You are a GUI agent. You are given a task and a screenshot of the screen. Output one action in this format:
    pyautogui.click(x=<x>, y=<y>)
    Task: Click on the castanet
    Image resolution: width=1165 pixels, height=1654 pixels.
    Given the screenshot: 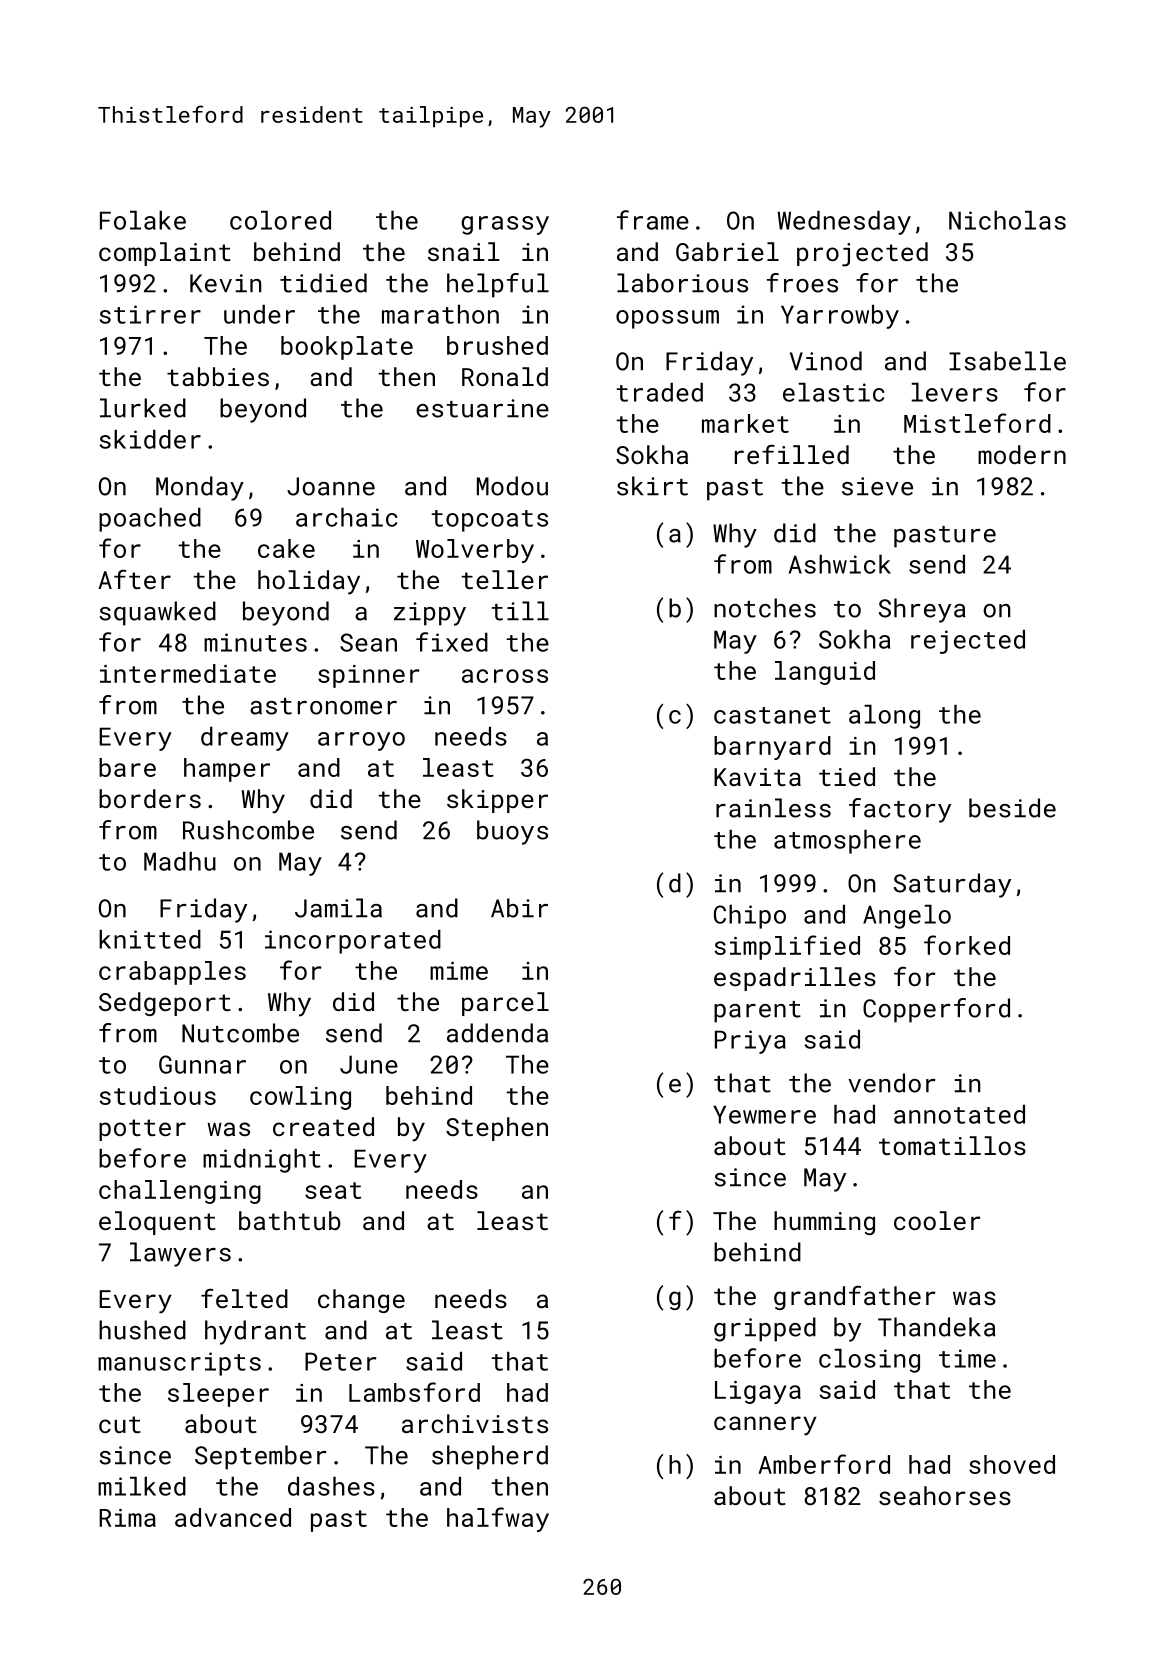 What is the action you would take?
    pyautogui.click(x=772, y=715)
